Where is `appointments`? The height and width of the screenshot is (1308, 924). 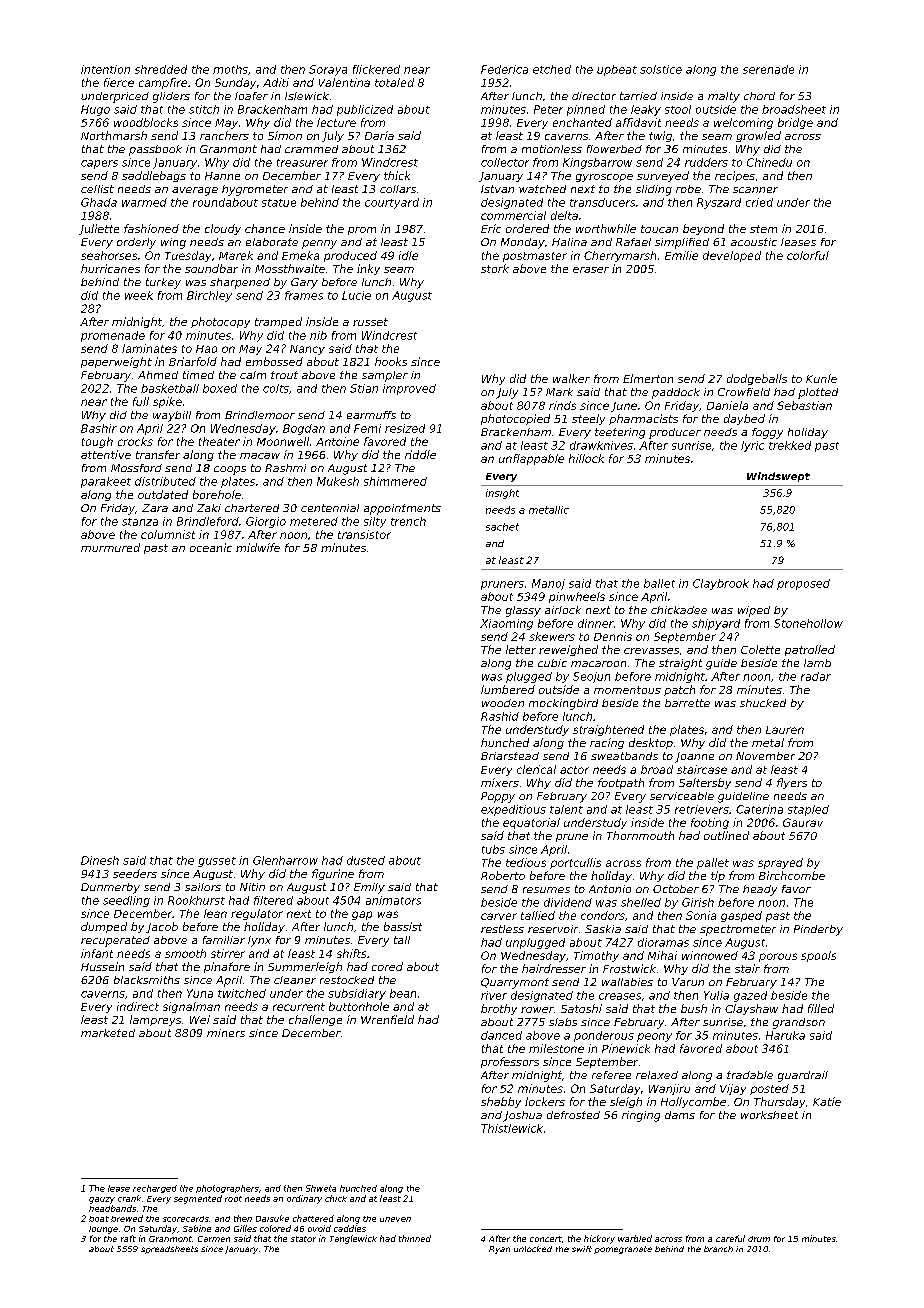 appointments is located at coordinates (402, 509).
